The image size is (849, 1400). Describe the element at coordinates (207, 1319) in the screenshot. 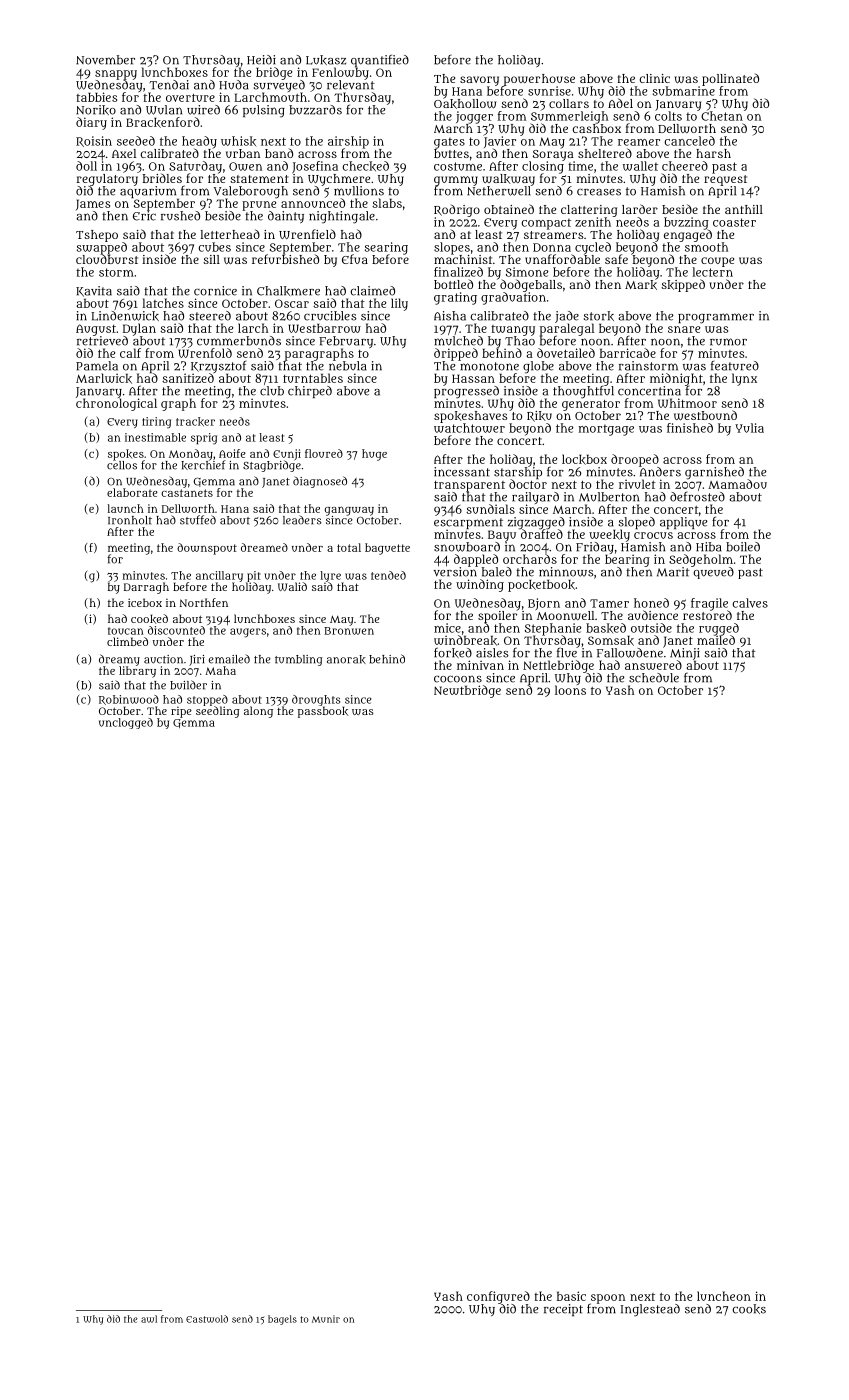

I see `Eastwold` at that location.
